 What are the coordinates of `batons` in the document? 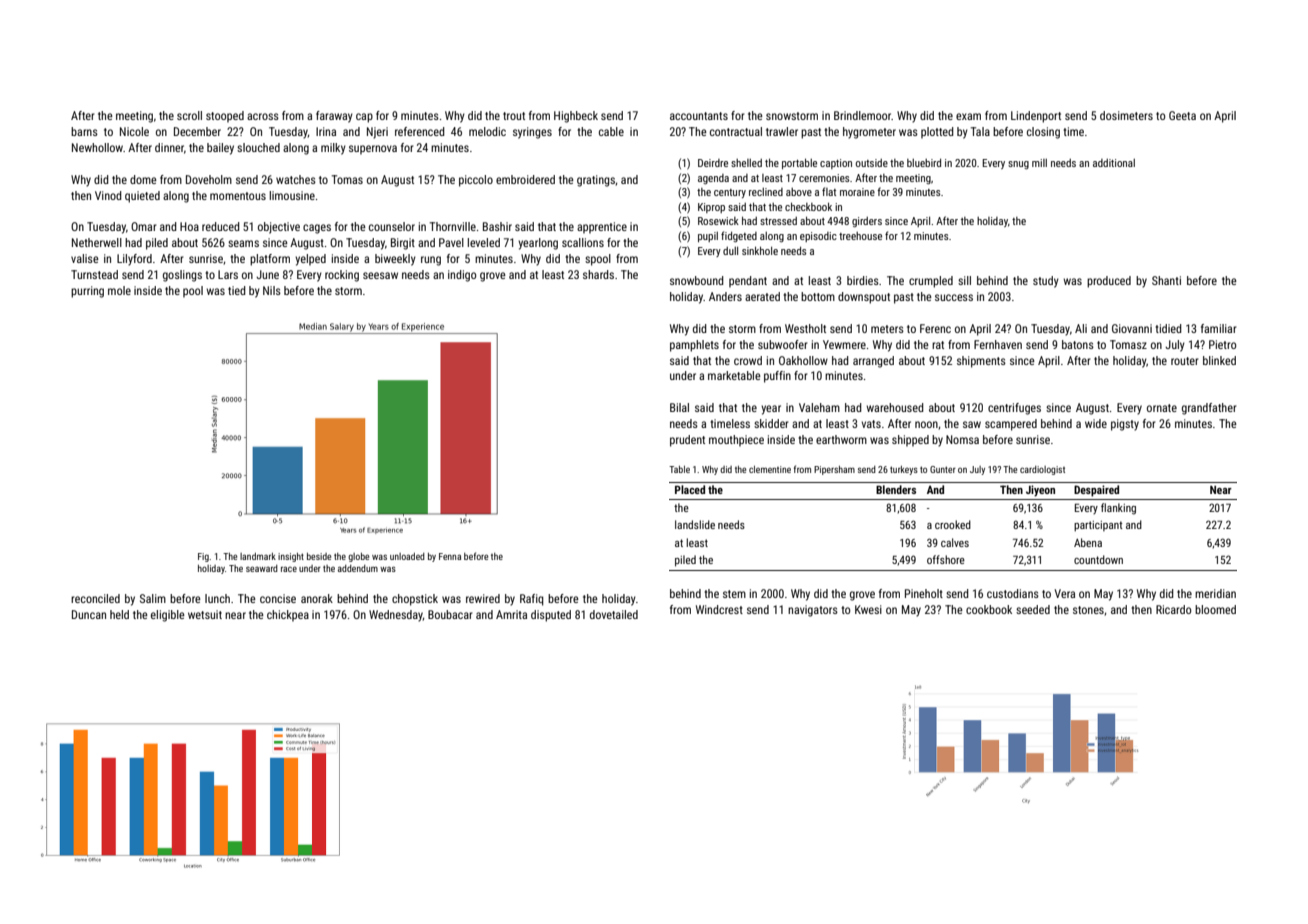 It's located at (1078, 344).
